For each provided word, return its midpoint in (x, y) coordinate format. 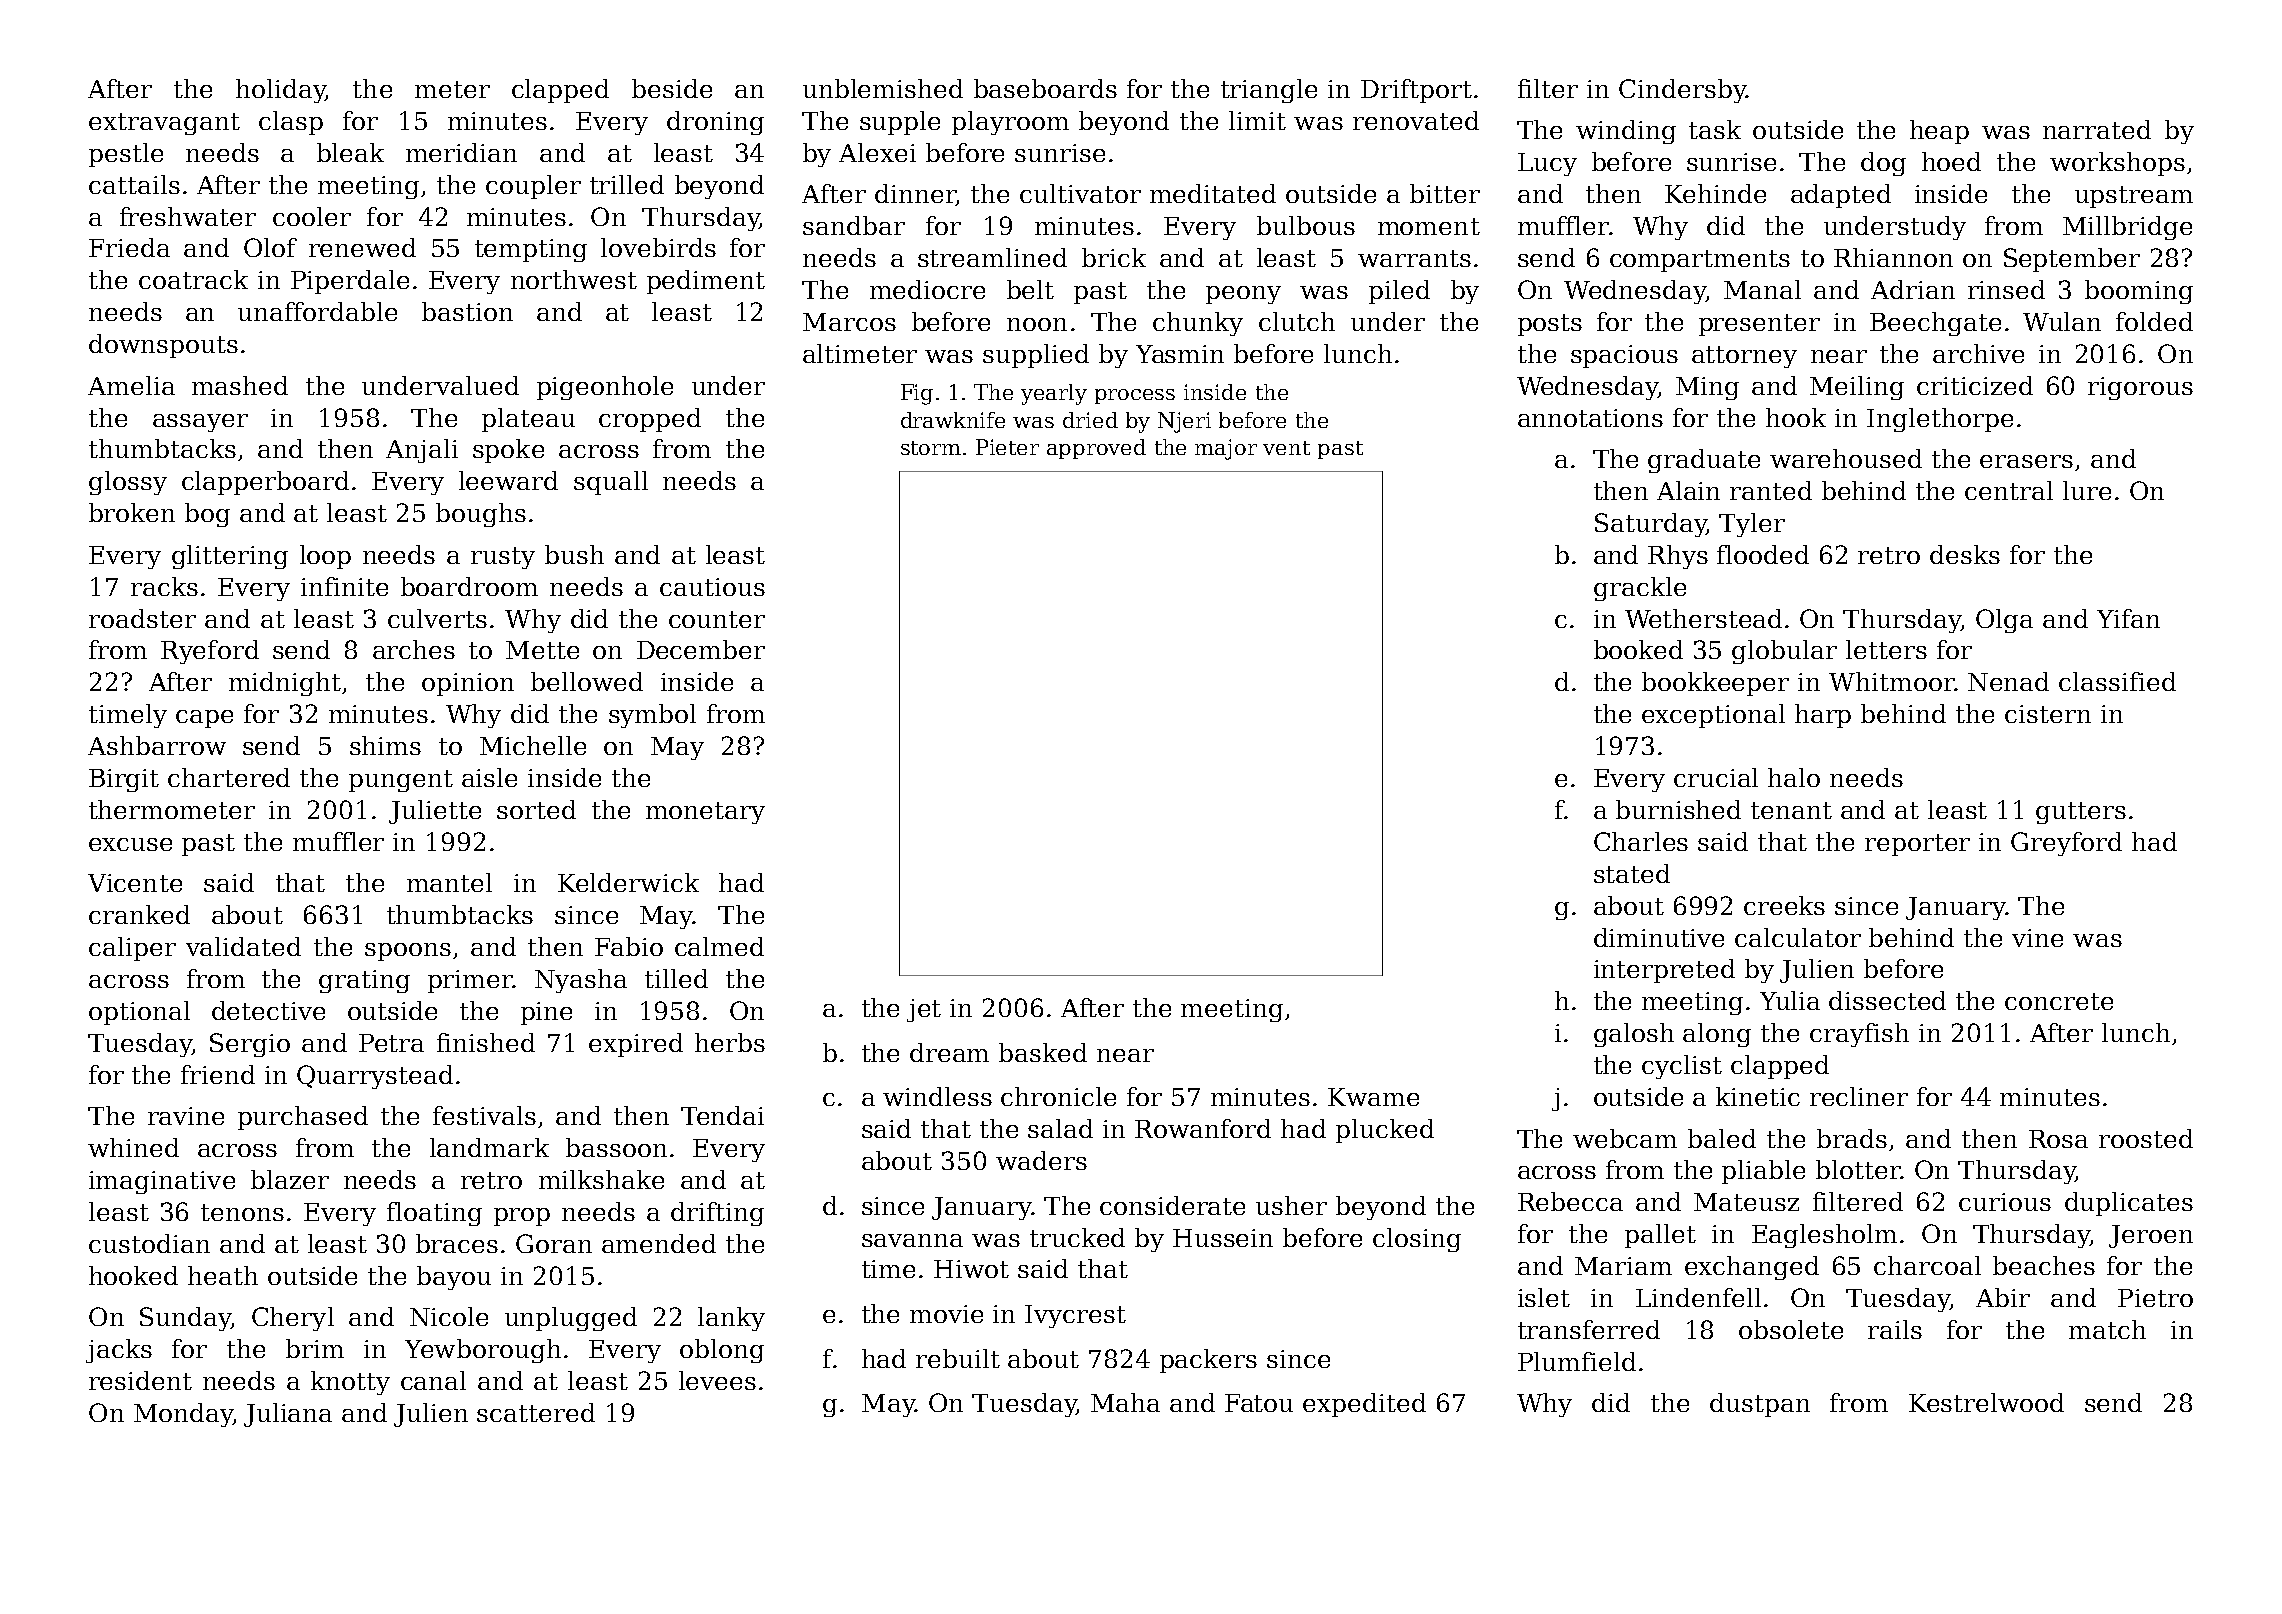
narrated (2097, 129)
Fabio (629, 946)
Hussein (1223, 1238)
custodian (149, 1243)
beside (672, 88)
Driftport (1416, 91)
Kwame (1373, 1097)
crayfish (1859, 1035)
